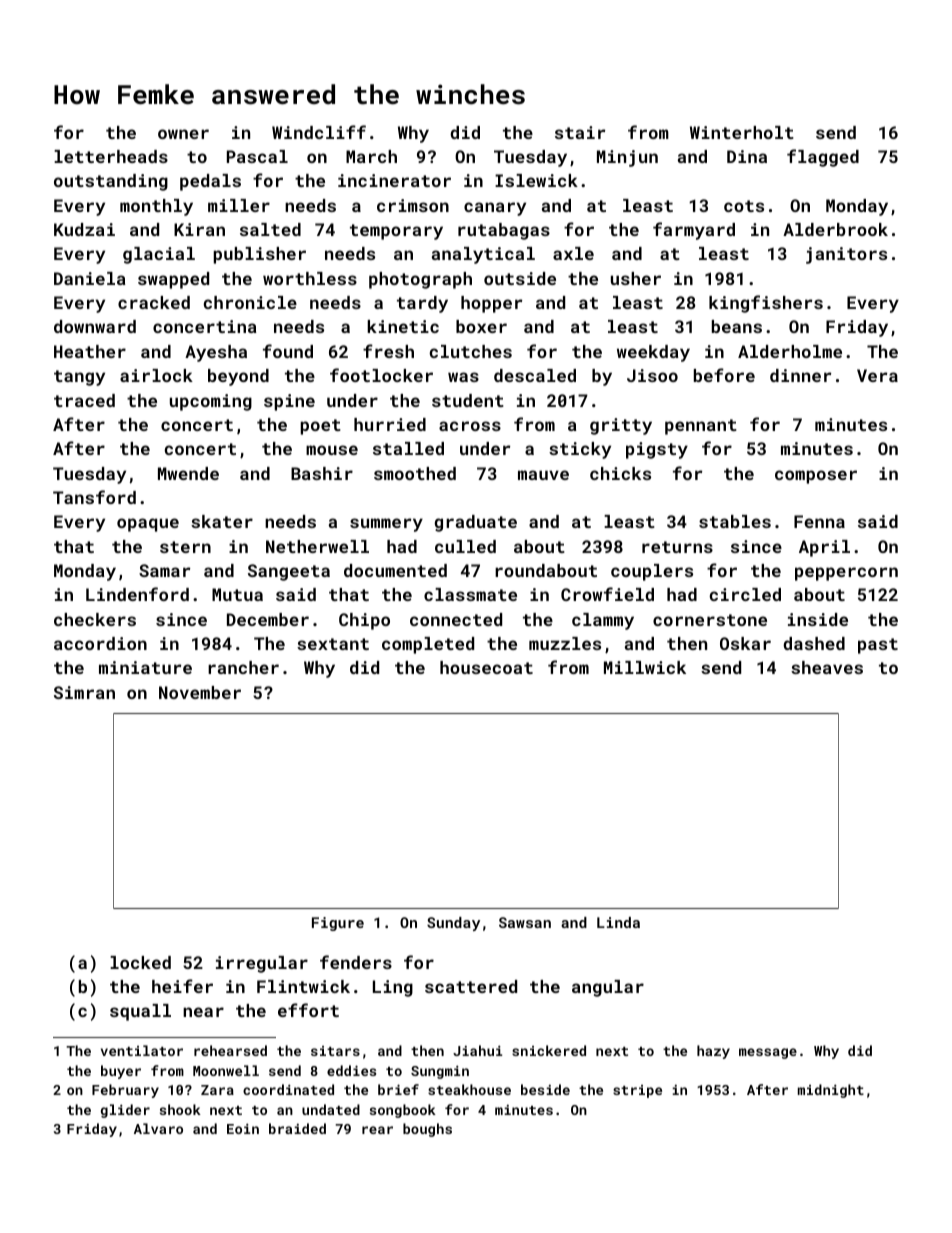 The height and width of the screenshot is (1233, 952). I want to click on Tansford, so click(94, 497).
